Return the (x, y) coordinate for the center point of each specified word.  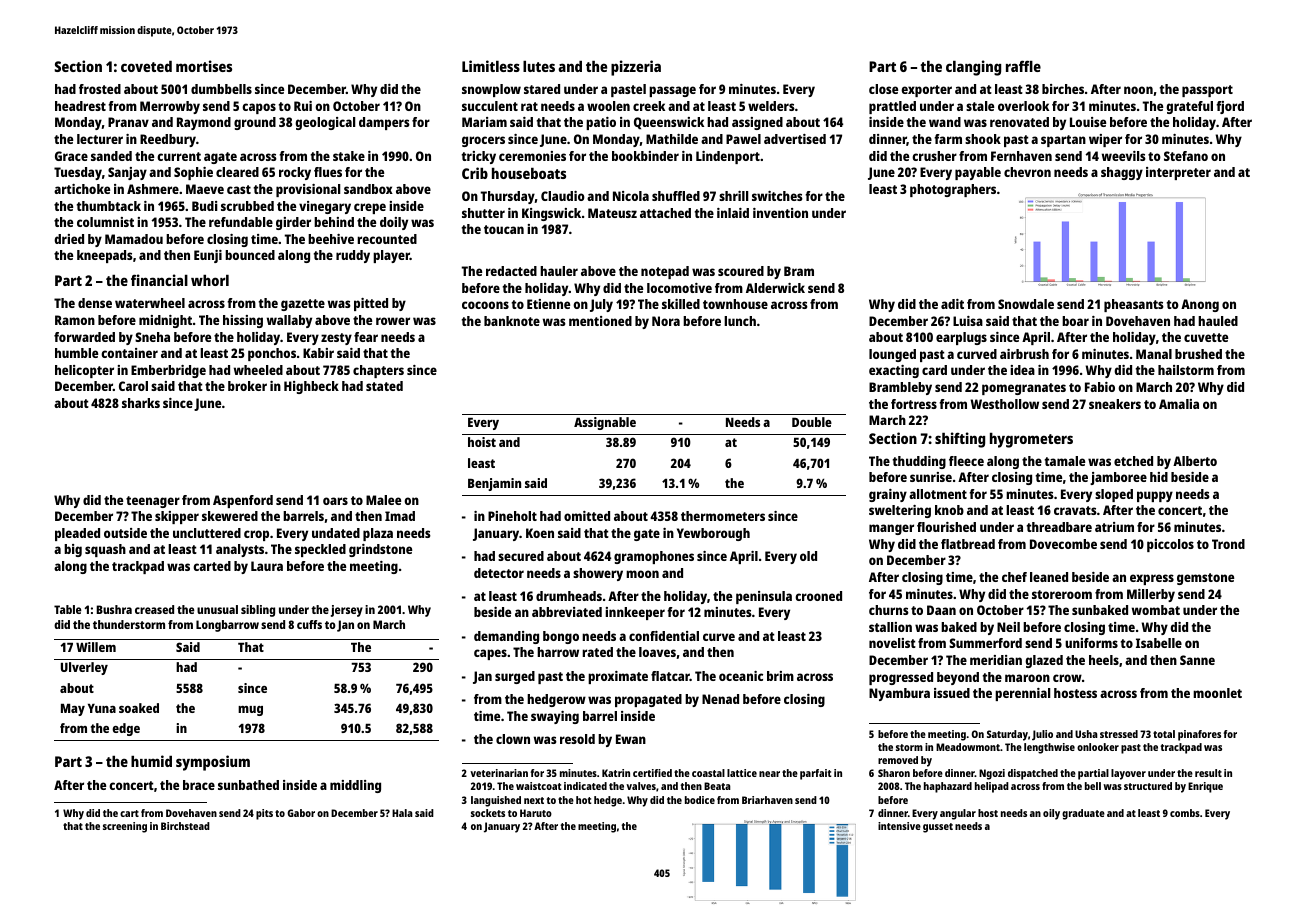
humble (76, 353)
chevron (1027, 172)
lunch (740, 321)
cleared (237, 172)
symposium (213, 763)
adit (952, 304)
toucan (504, 229)
